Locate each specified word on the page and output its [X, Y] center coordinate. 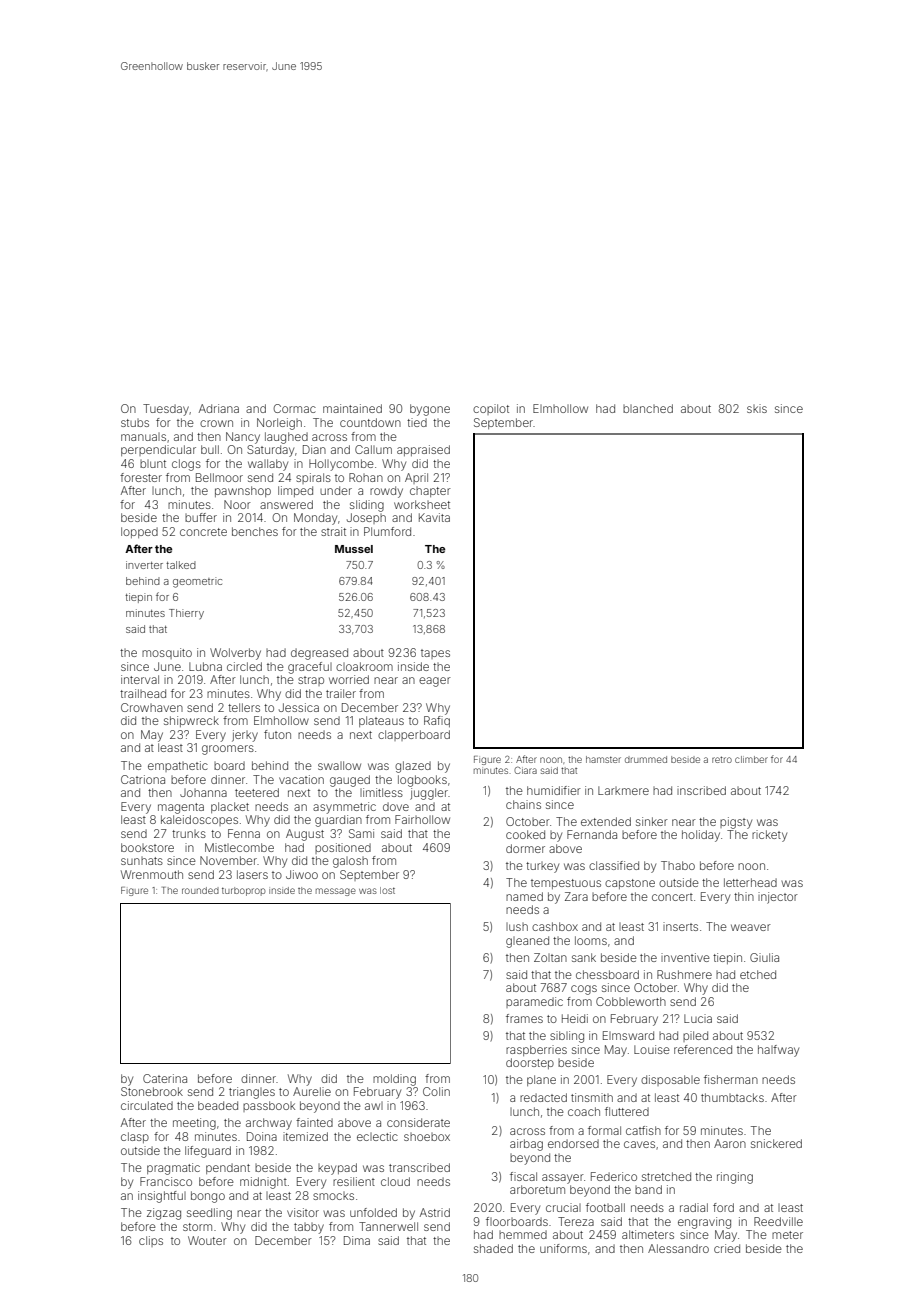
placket [230, 807]
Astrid [435, 1212]
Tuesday [166, 410]
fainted [314, 1122]
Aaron [730, 1143]
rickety [769, 836]
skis [757, 408]
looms [591, 940]
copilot [491, 409]
